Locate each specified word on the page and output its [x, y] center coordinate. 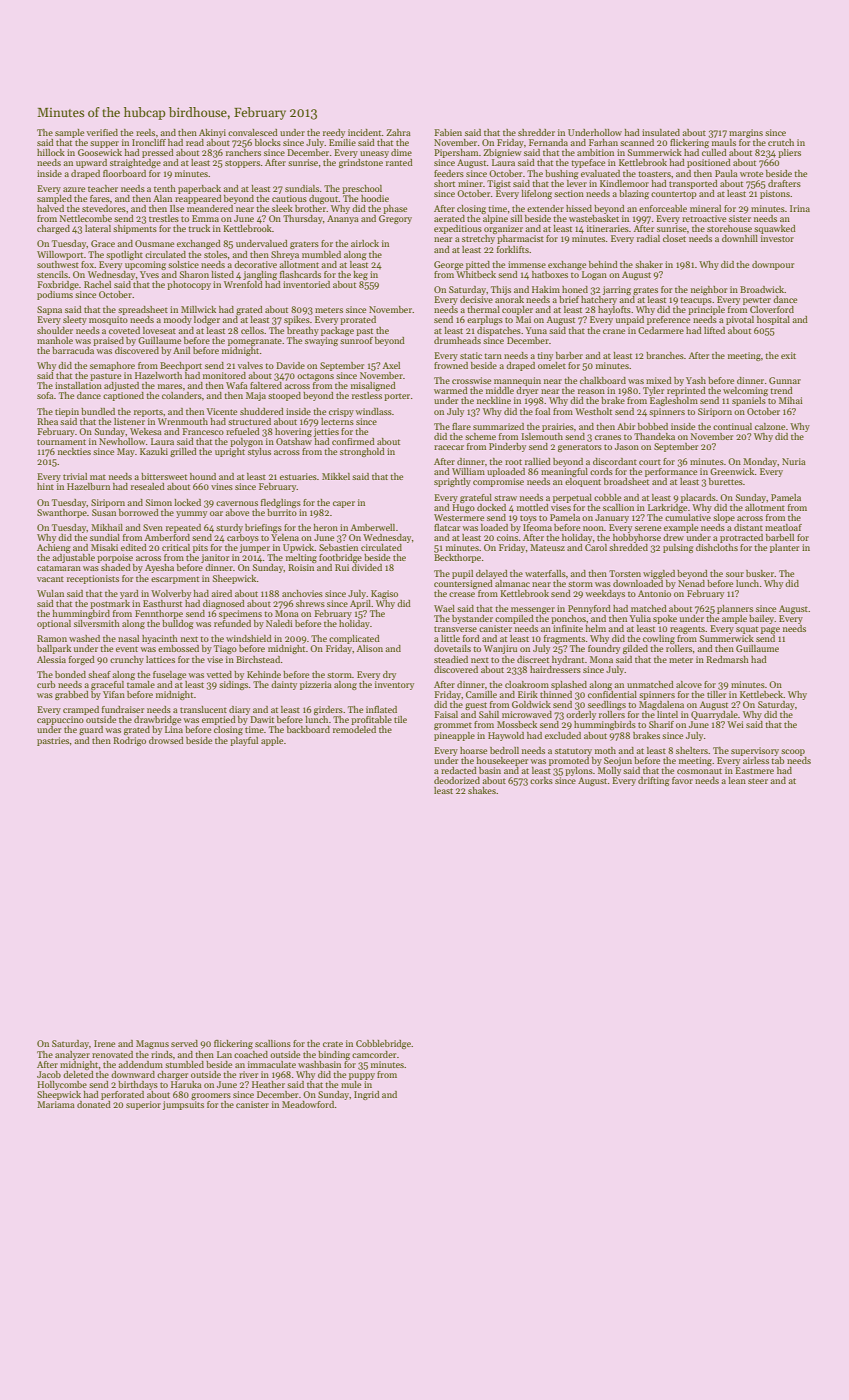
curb [46, 684]
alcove [689, 684]
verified [102, 132]
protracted [741, 538]
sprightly [452, 482]
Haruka [186, 1084]
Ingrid [367, 1095]
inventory [394, 685]
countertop [674, 195]
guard [91, 730]
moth [605, 750]
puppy [362, 1076]
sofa [45, 395]
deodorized [457, 780]
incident [365, 132]
